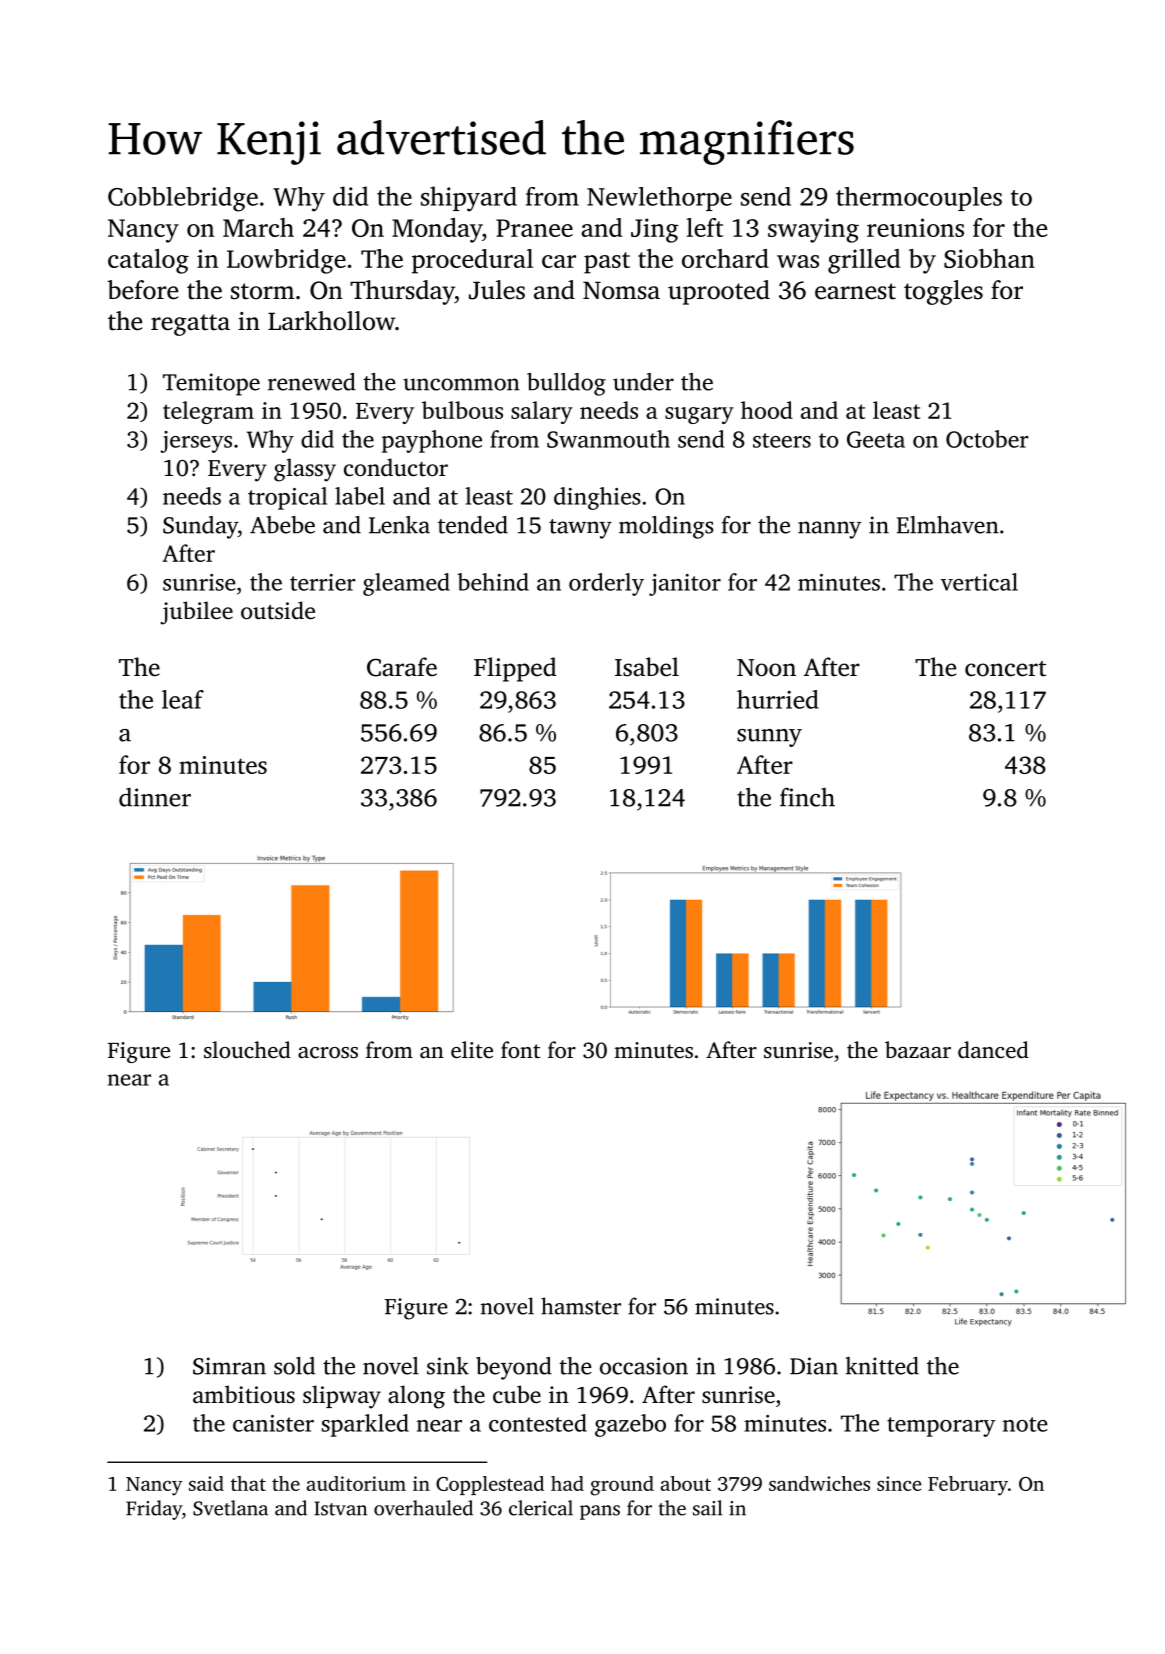 This screenshot has height=1654, width=1165. What do you see at coordinates (469, 199) in the screenshot?
I see `shipyard` at bounding box center [469, 199].
